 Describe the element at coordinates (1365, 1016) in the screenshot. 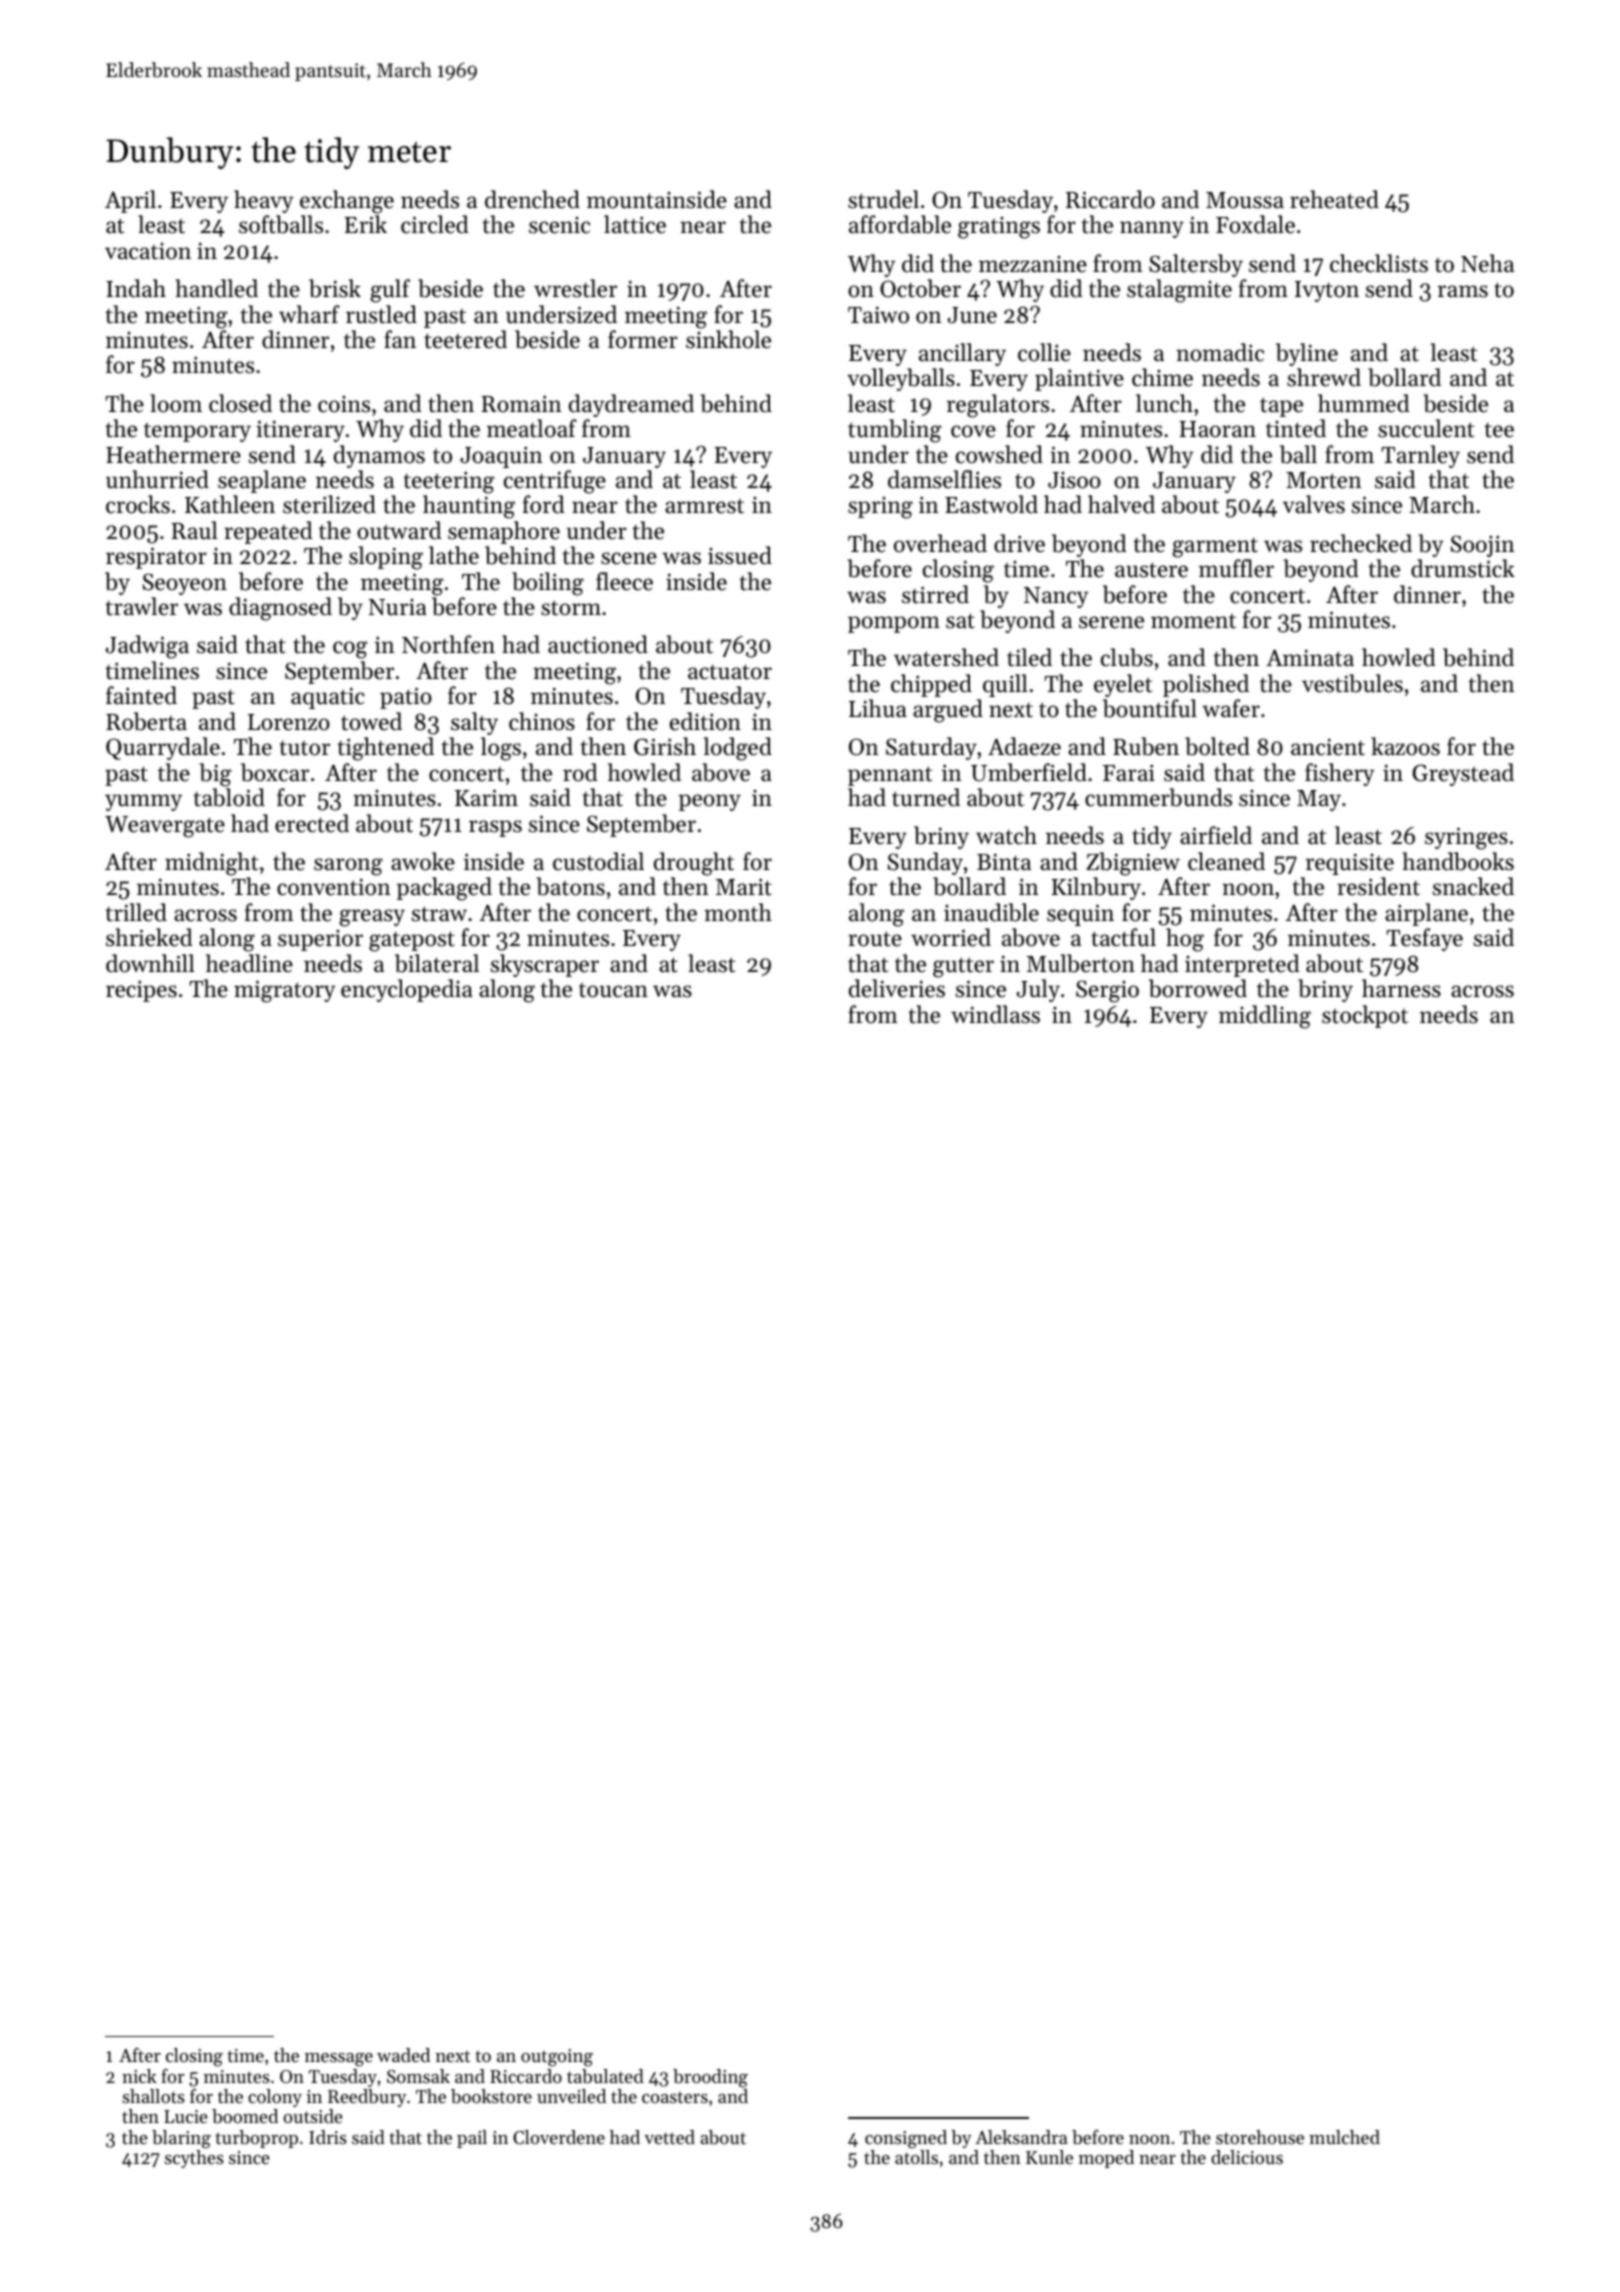

I see `stockpot` at that location.
